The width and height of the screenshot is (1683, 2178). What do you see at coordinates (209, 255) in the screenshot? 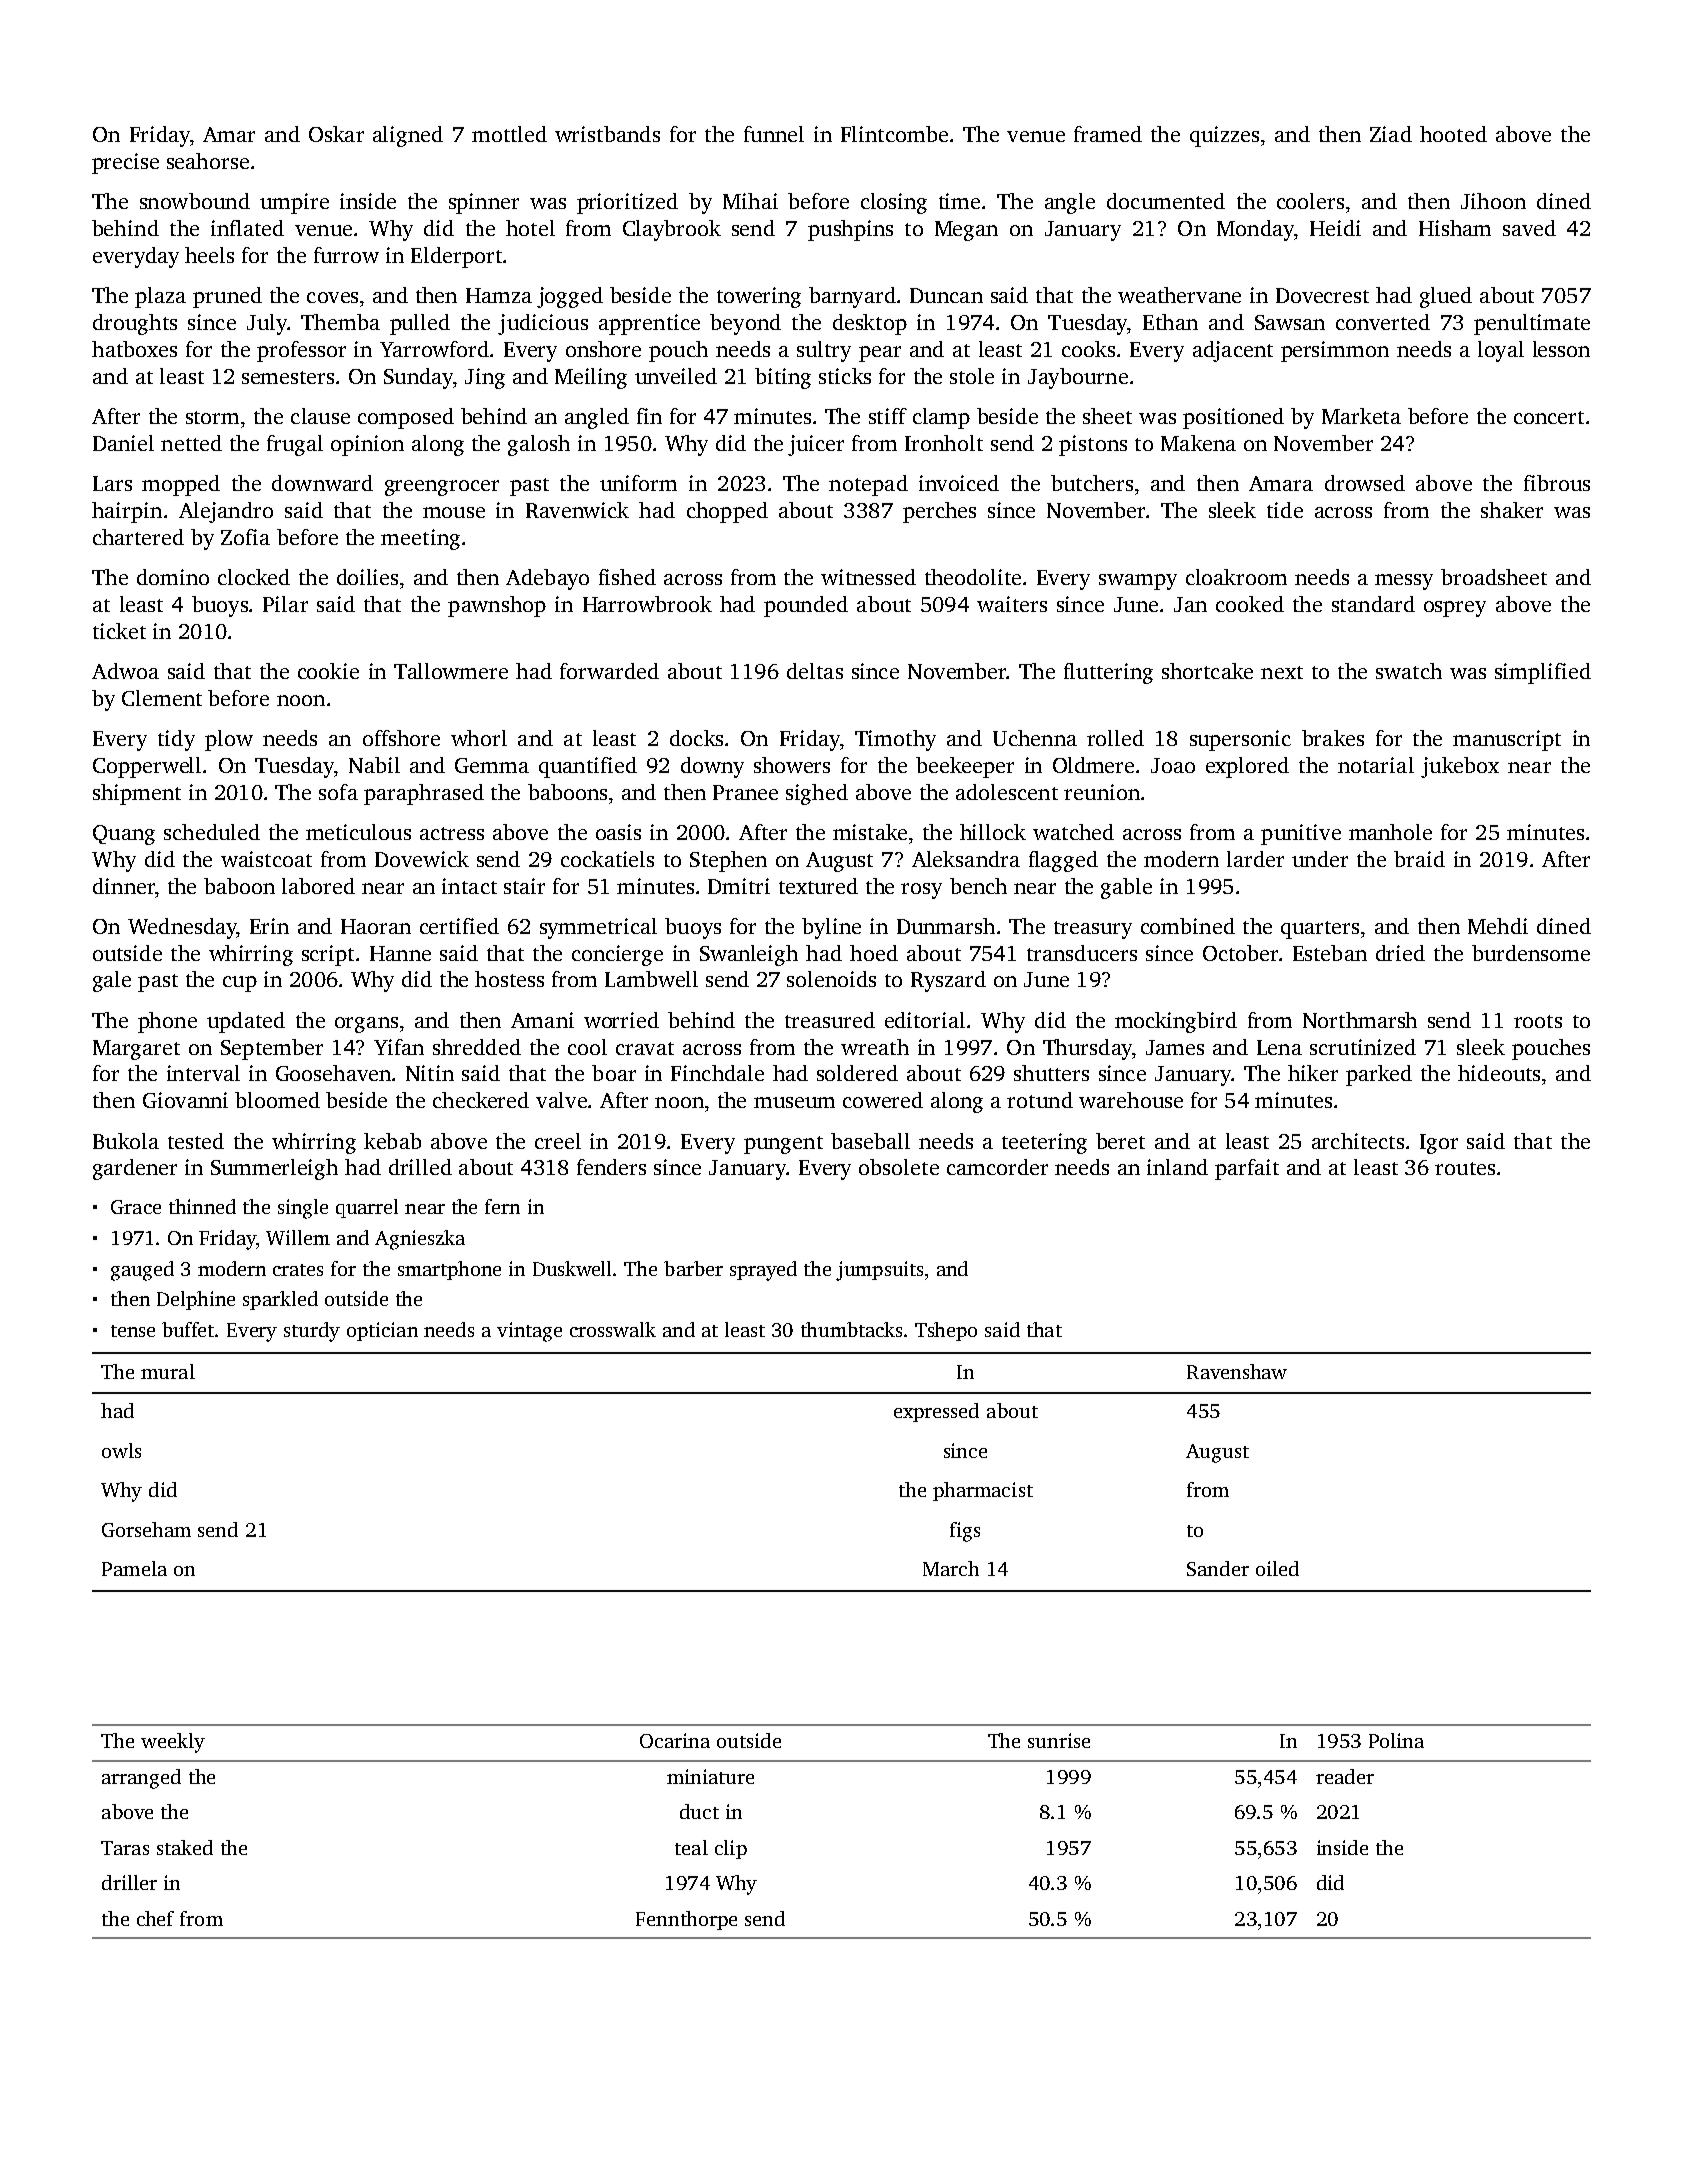
I see `heels` at bounding box center [209, 255].
